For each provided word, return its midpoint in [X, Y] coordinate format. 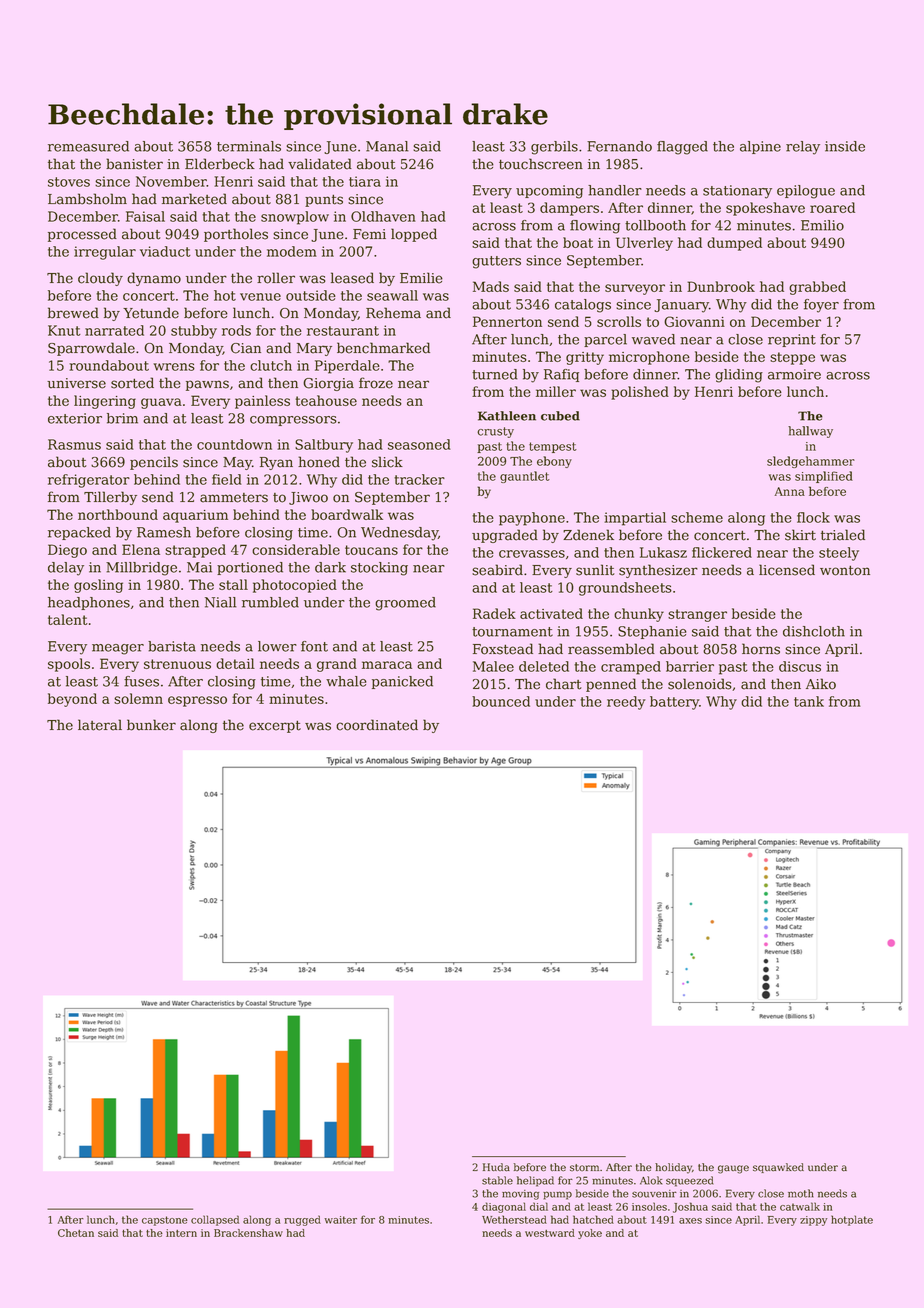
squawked [778, 1168]
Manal [387, 146]
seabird [497, 570]
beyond [72, 700]
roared [832, 207]
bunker [151, 725]
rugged [302, 1220]
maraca [387, 665]
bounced [501, 701]
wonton [845, 570]
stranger [697, 615]
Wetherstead [514, 1219]
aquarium [195, 516]
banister [134, 164]
